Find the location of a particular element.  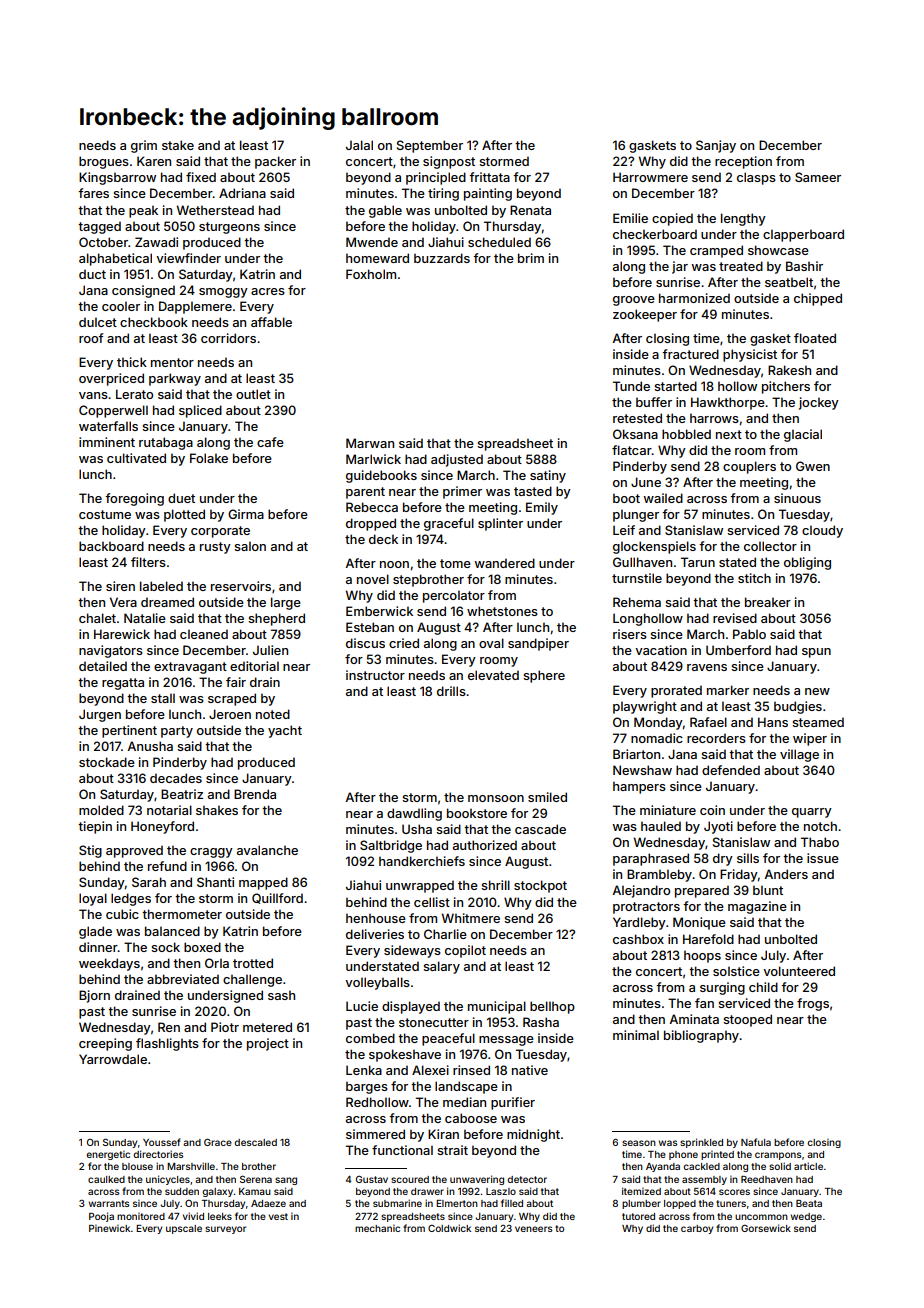

stake is located at coordinates (178, 145).
